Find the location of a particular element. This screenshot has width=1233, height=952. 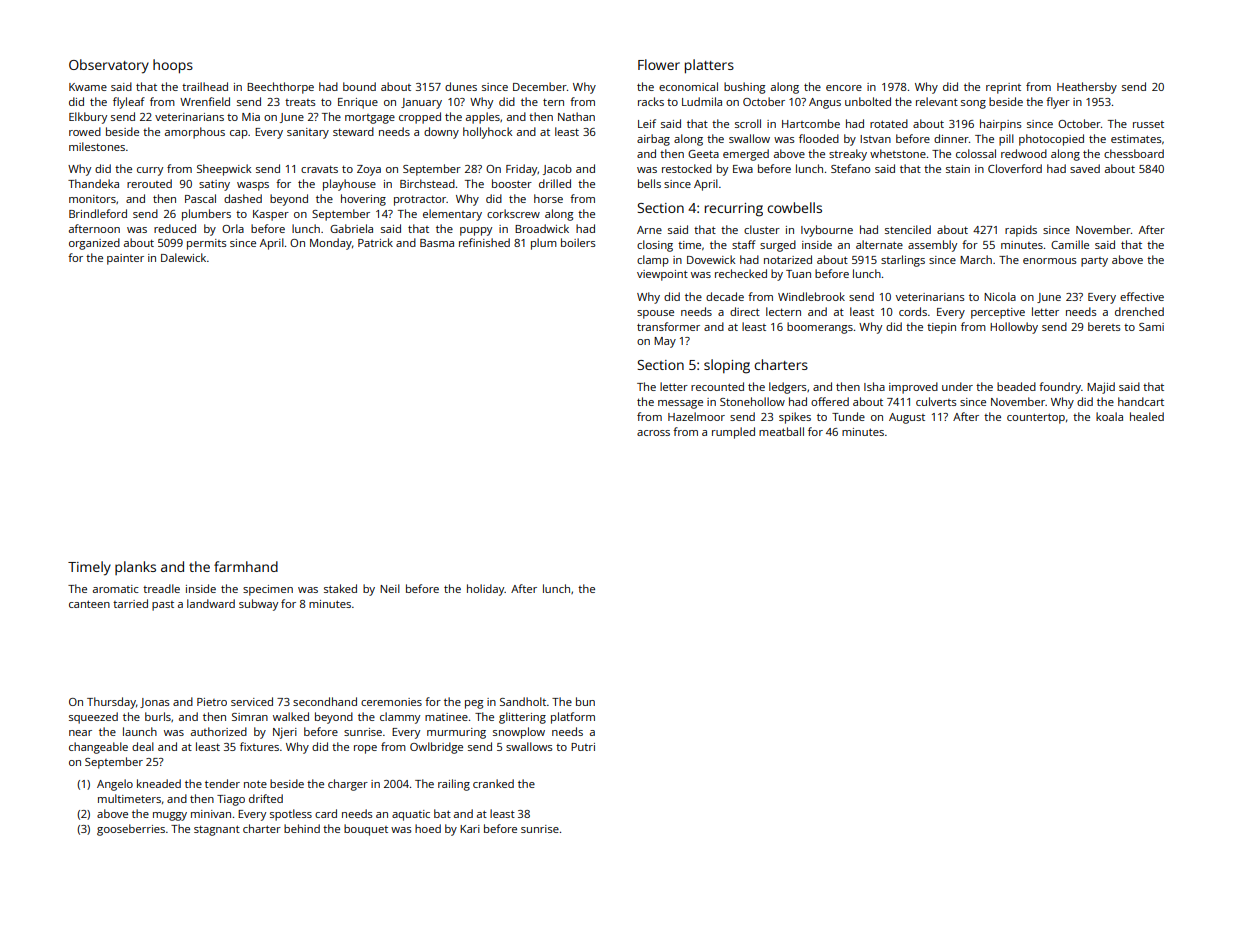

spouse is located at coordinates (655, 314).
